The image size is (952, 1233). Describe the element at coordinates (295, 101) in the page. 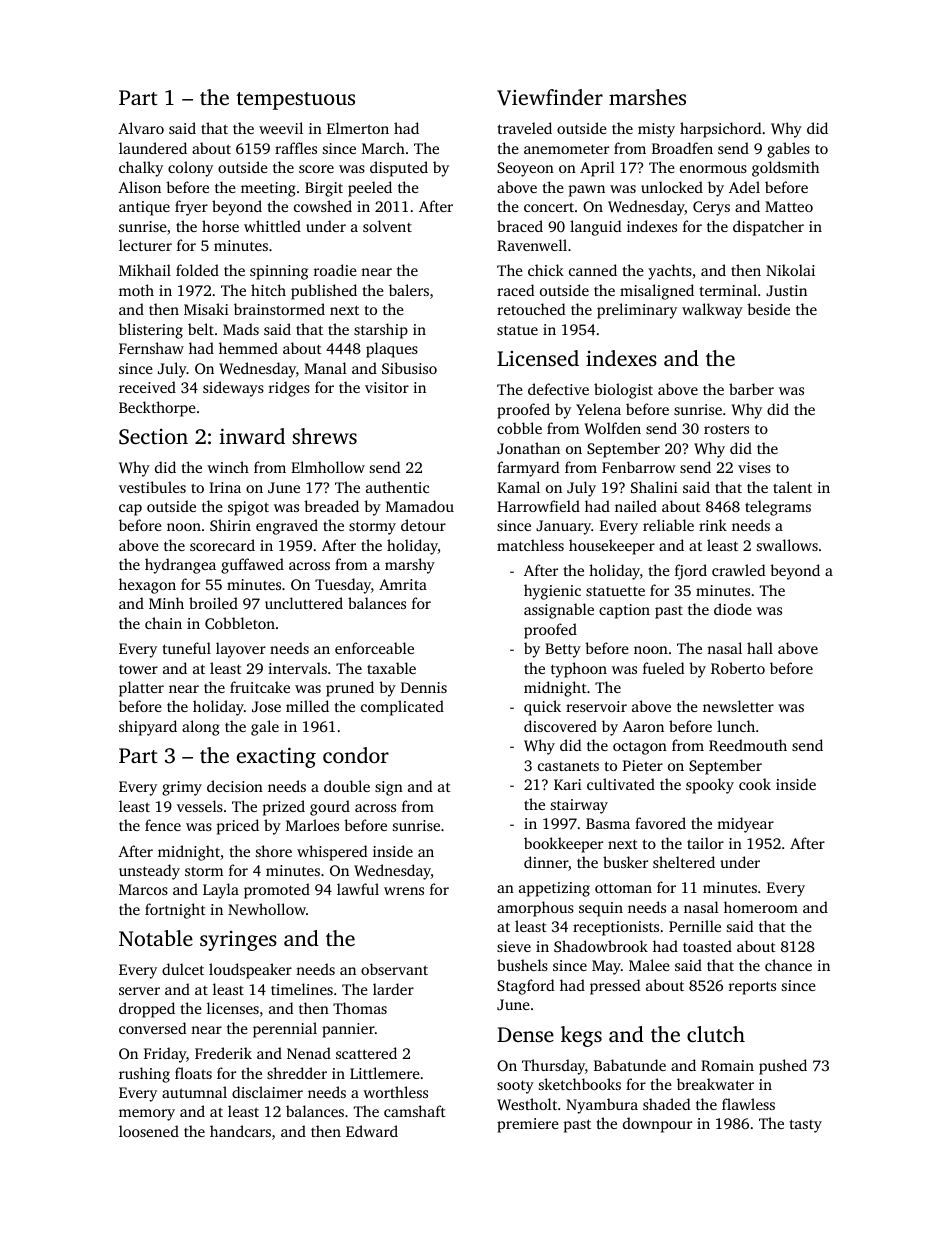

I see `tempestuous` at that location.
